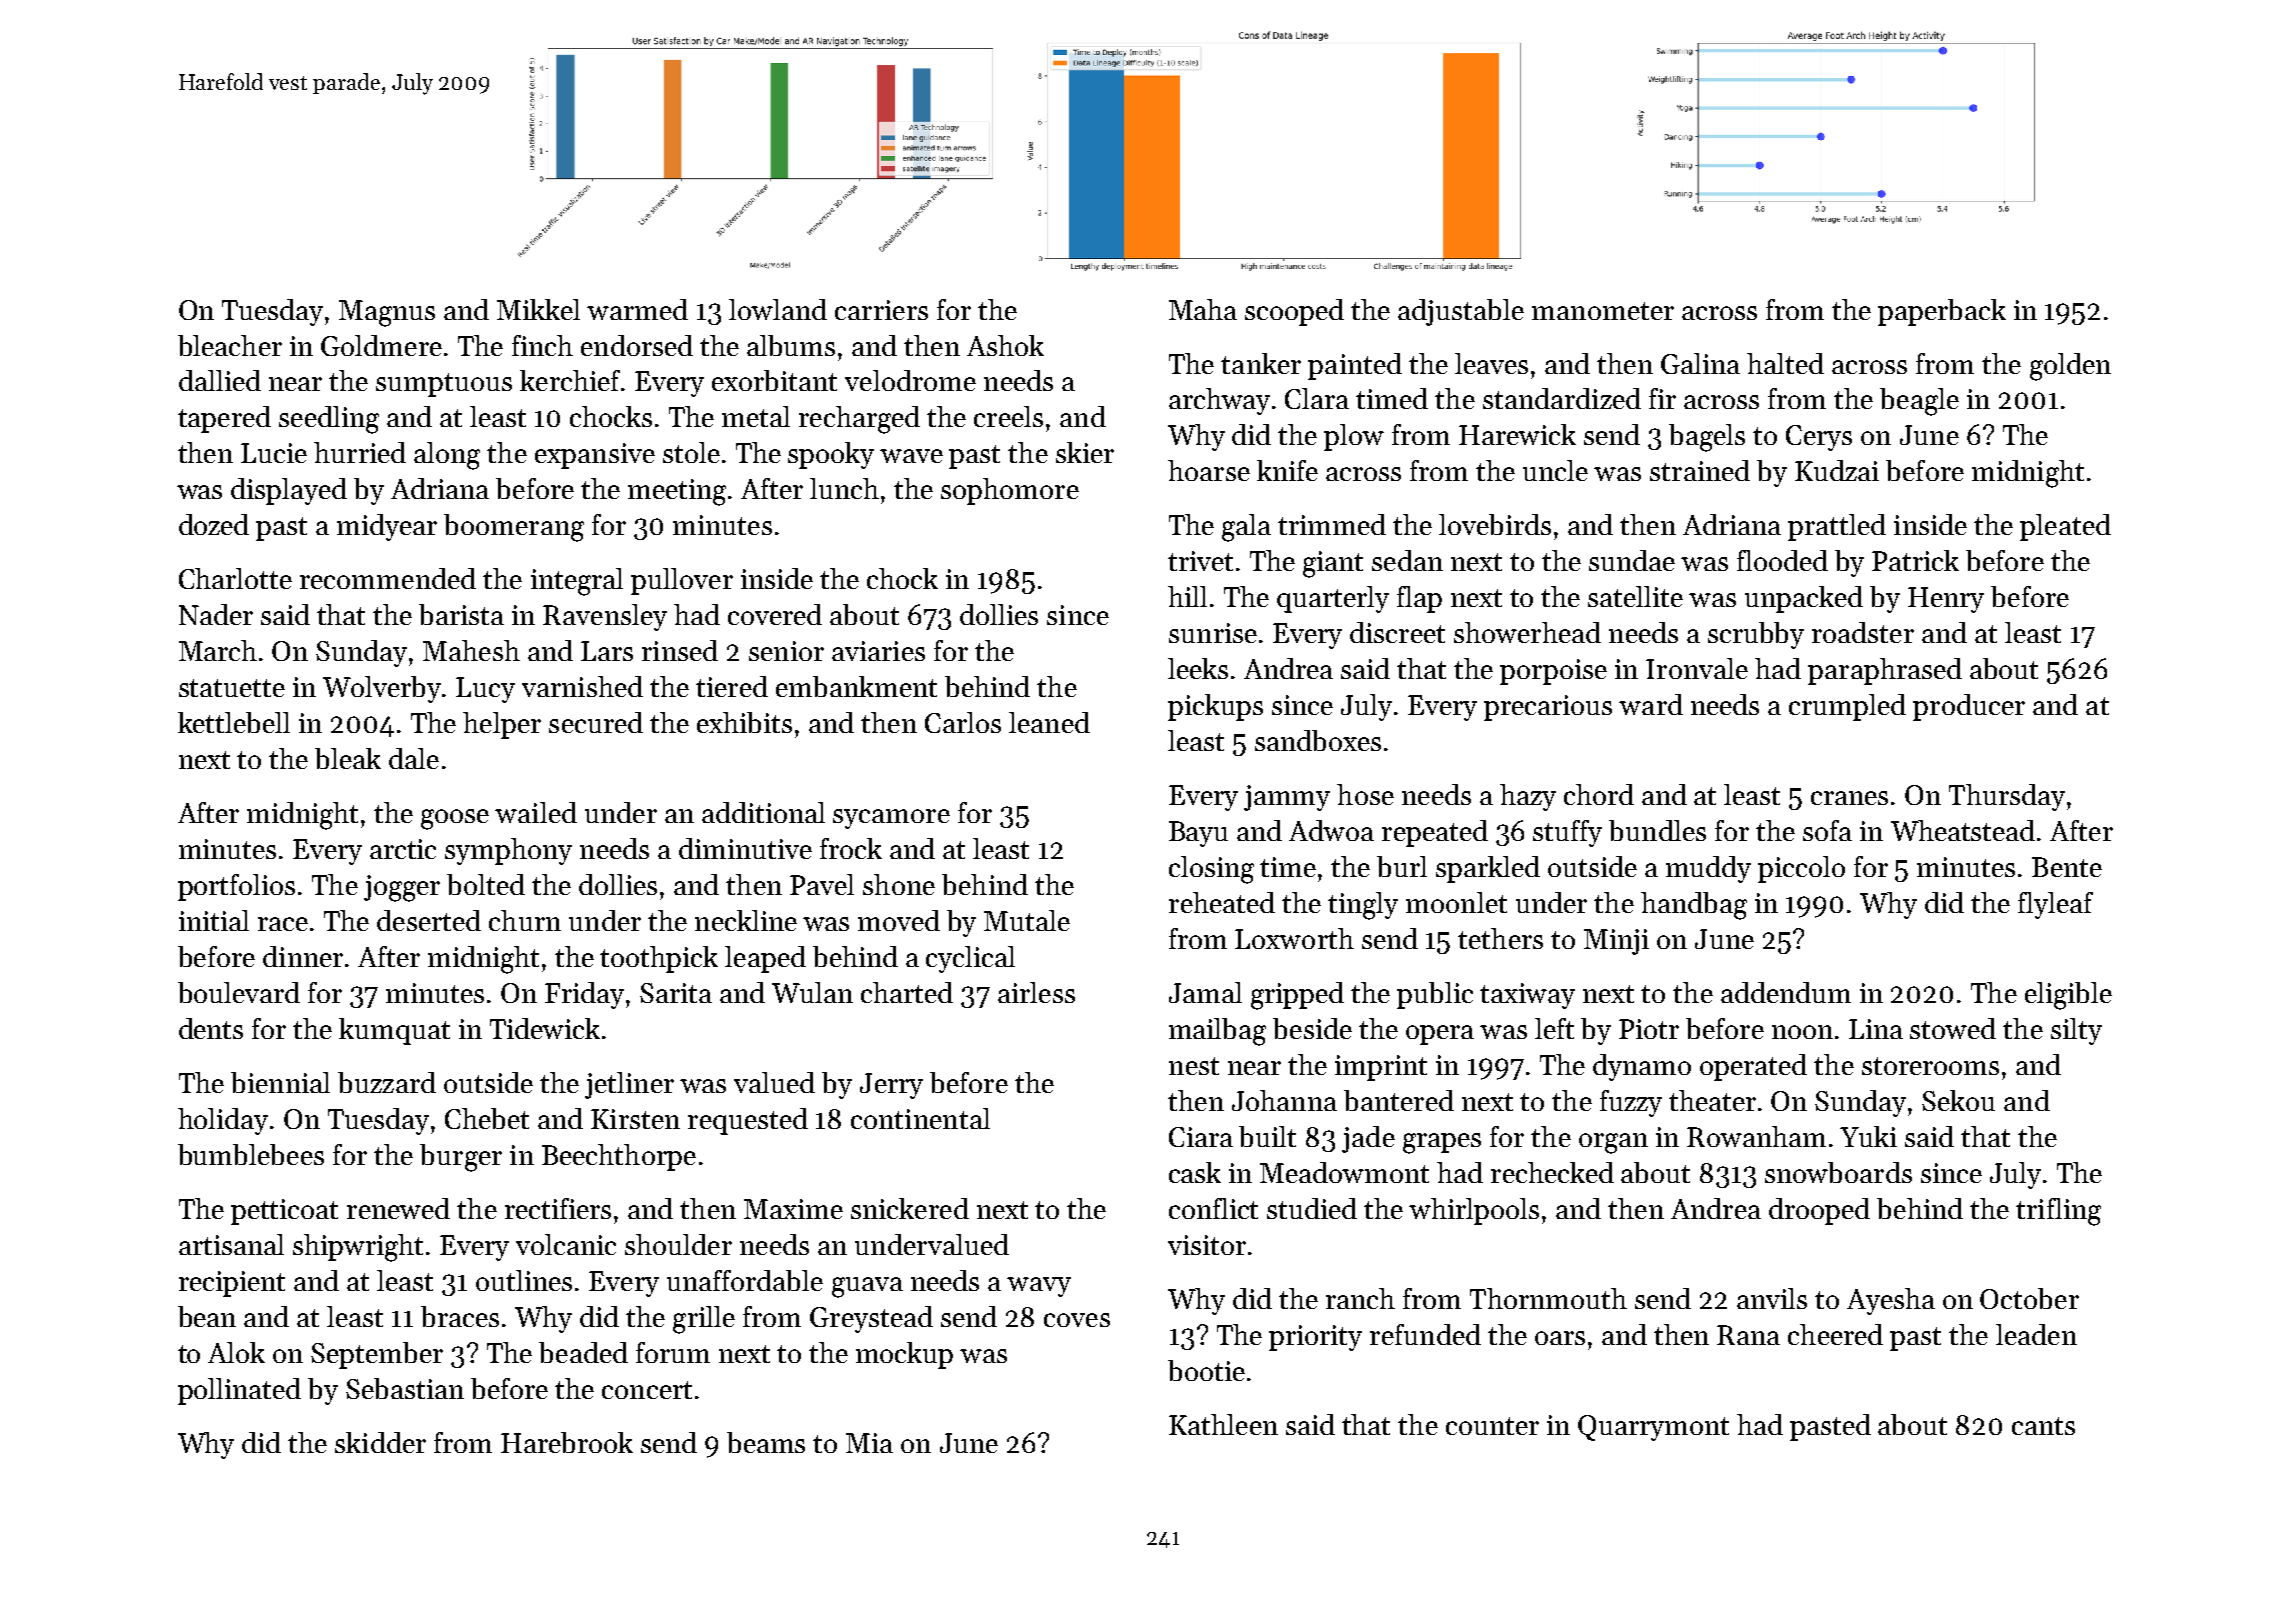  Describe the element at coordinates (1461, 312) in the screenshot. I see `adjustable` at that location.
